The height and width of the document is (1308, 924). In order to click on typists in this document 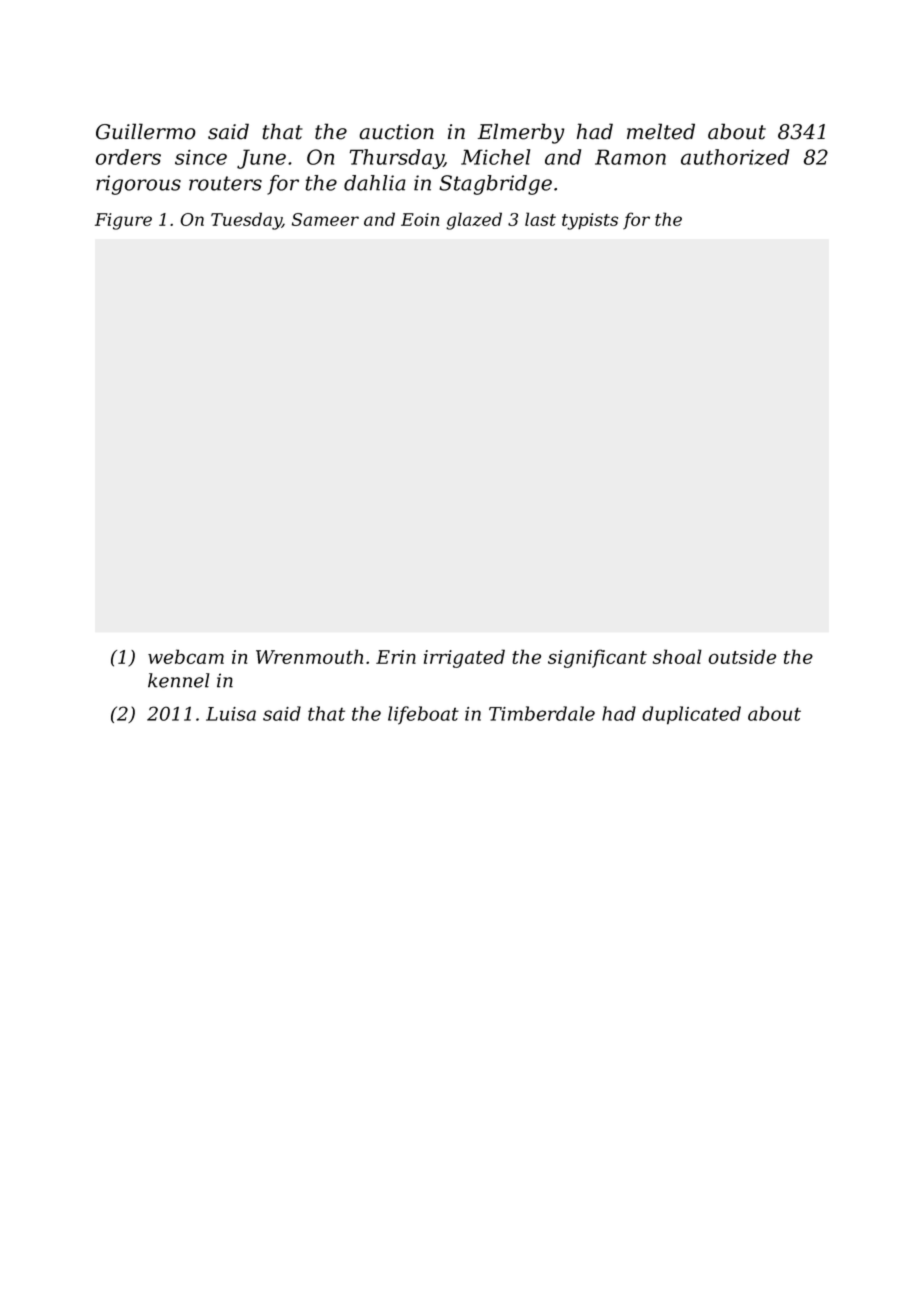, I will do `click(590, 221)`.
